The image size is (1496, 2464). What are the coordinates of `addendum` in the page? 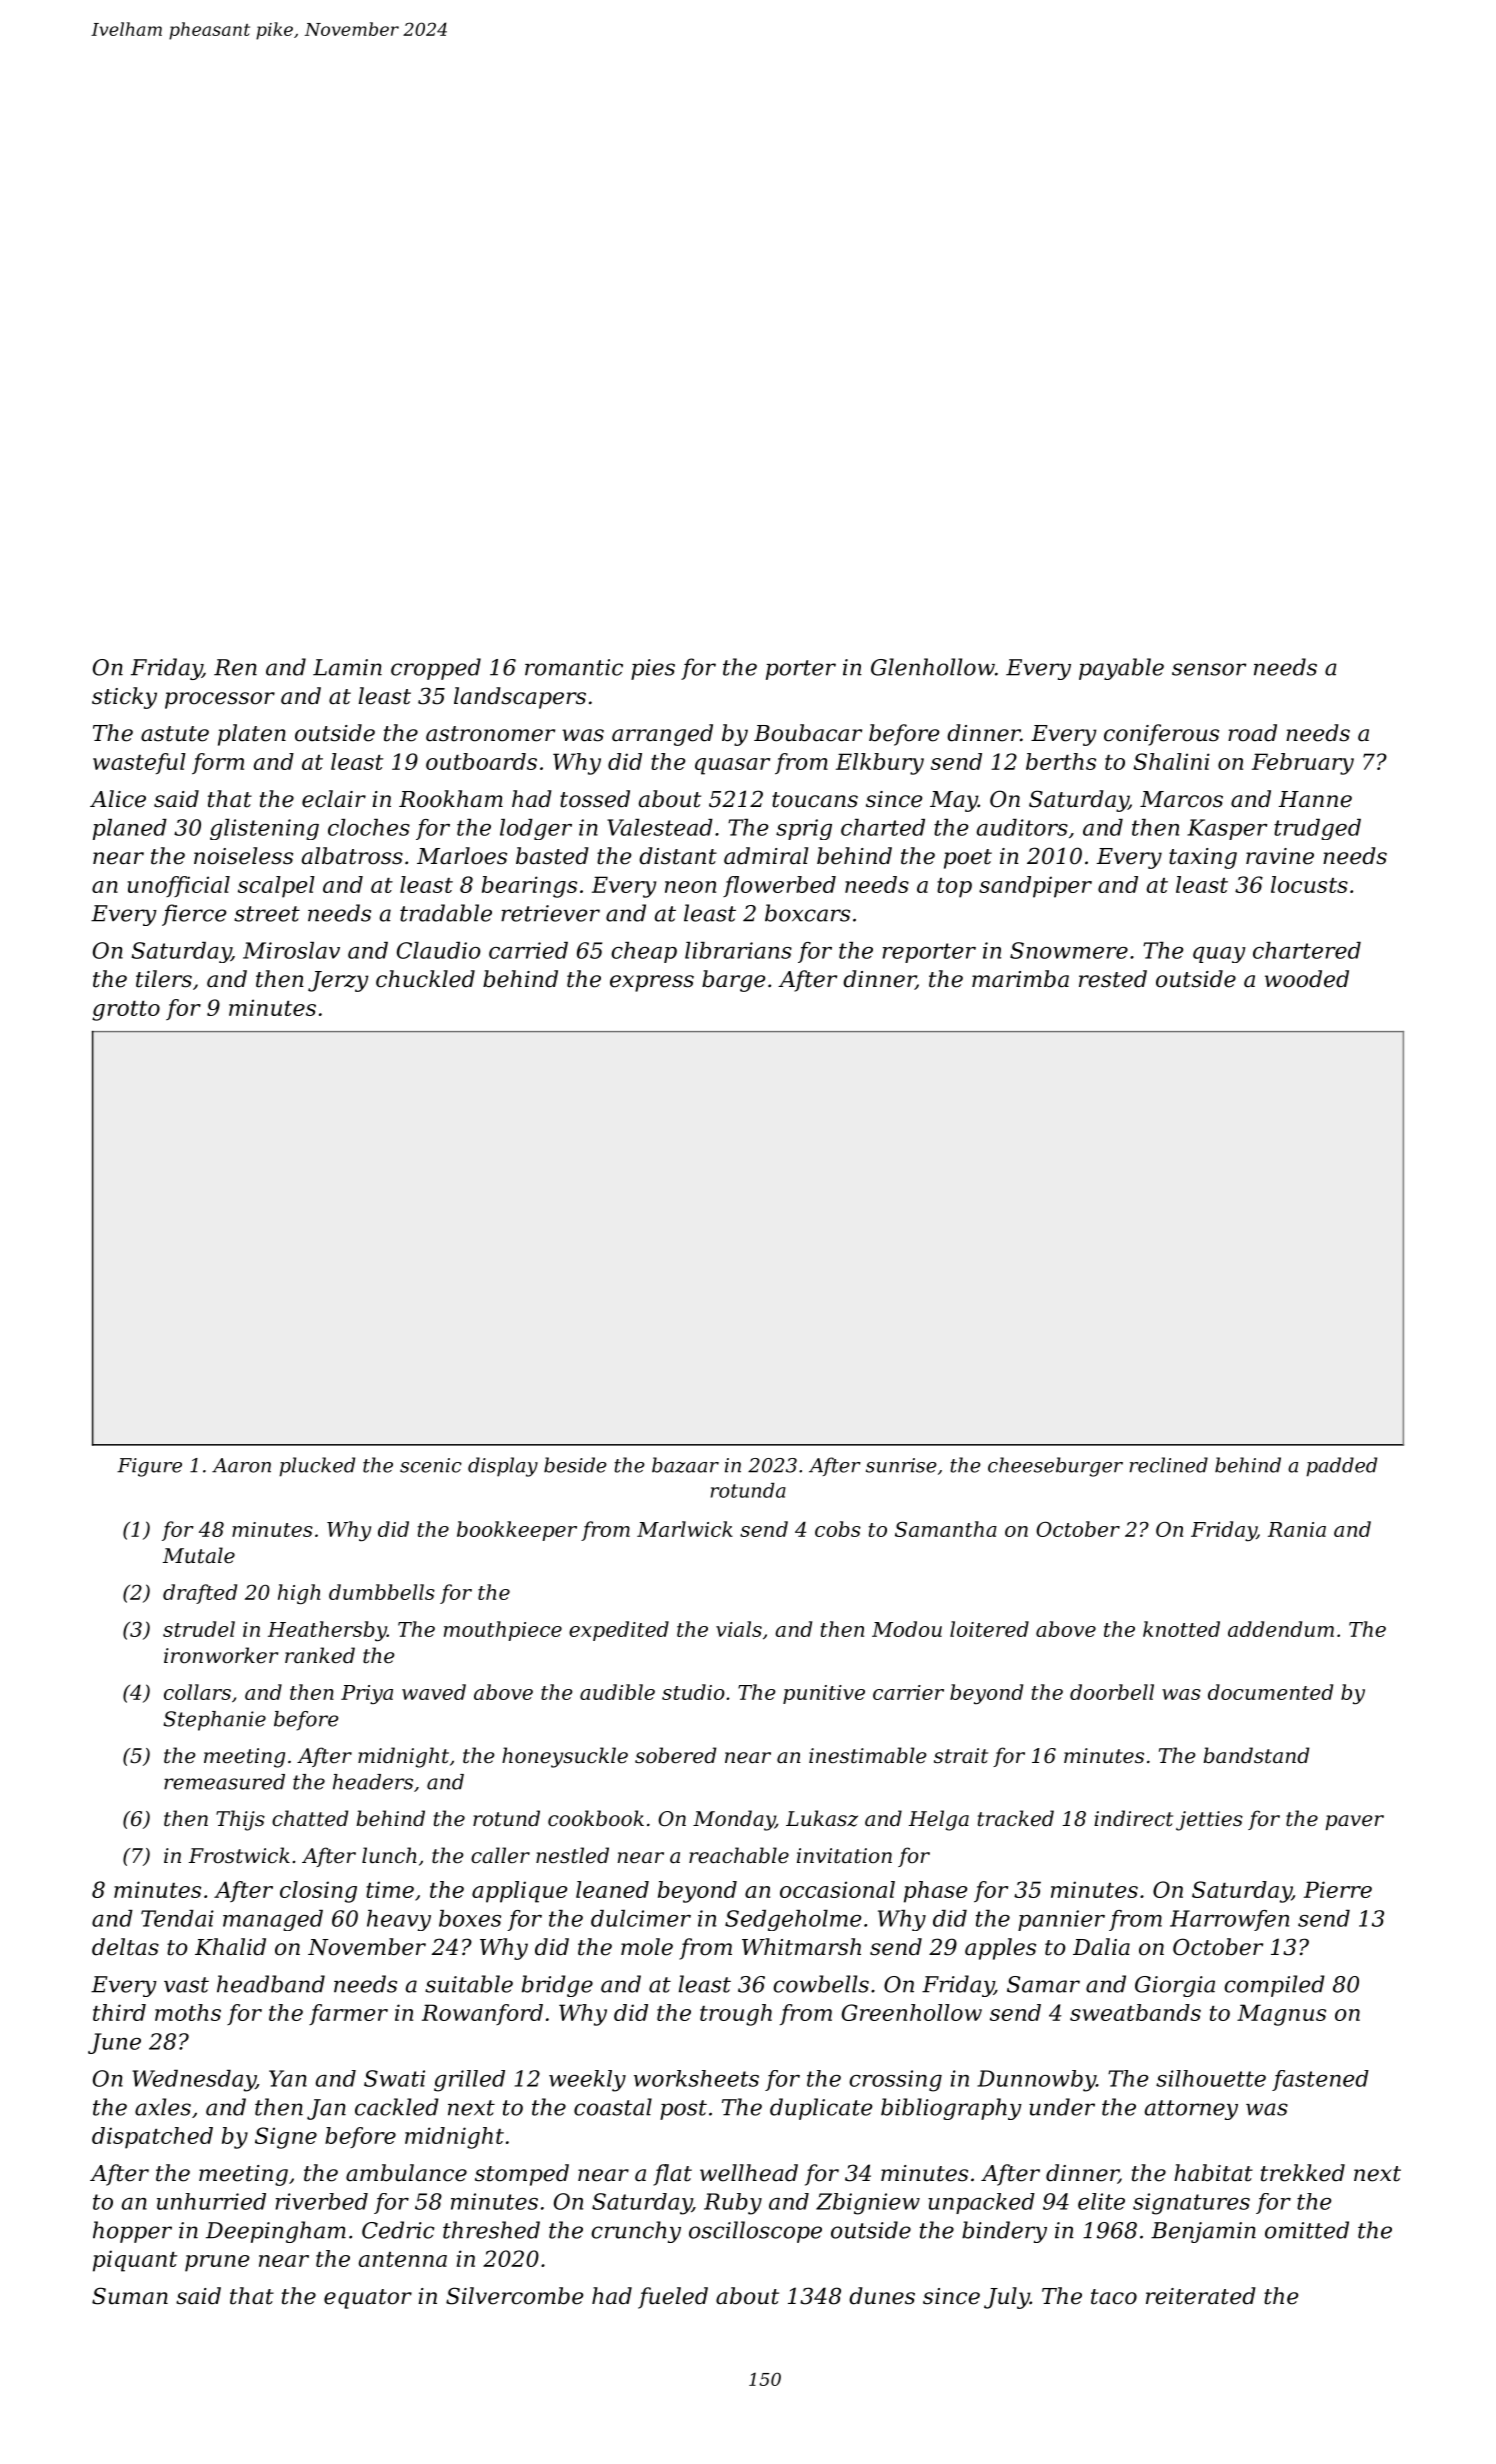 It's located at (1281, 1629).
